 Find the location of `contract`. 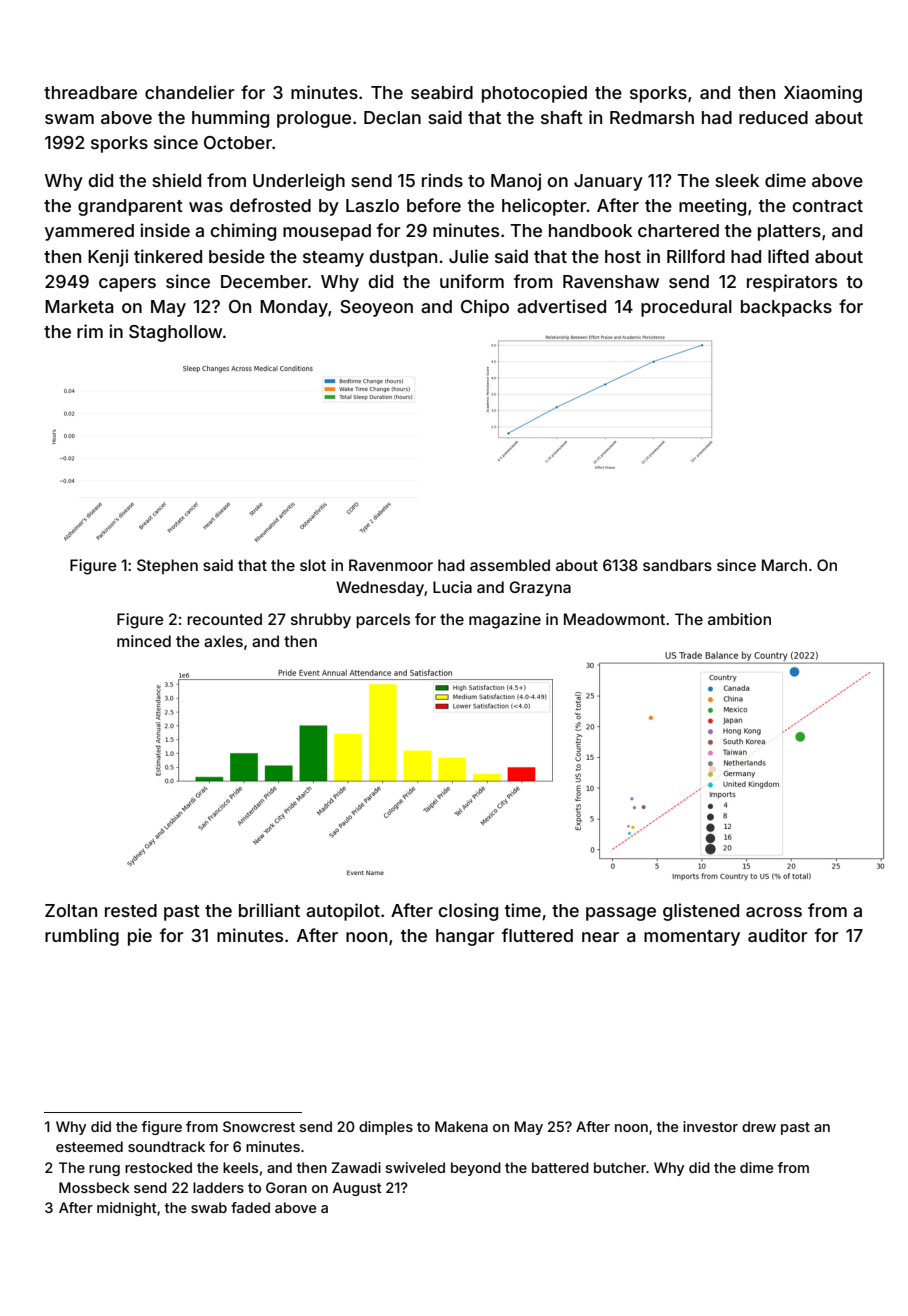

contract is located at coordinates (827, 206).
